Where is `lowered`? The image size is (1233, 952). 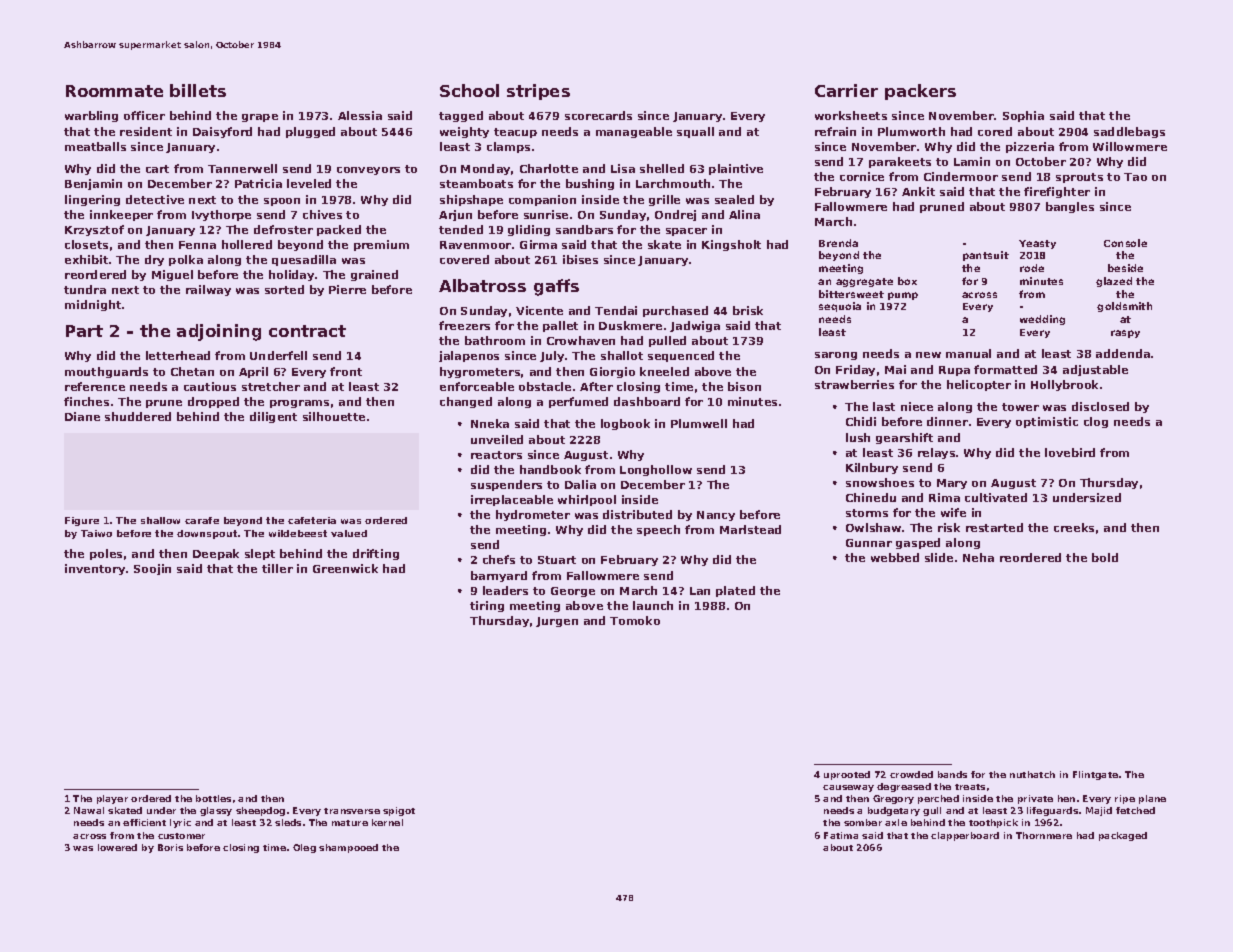 lowered is located at coordinates (117, 847).
